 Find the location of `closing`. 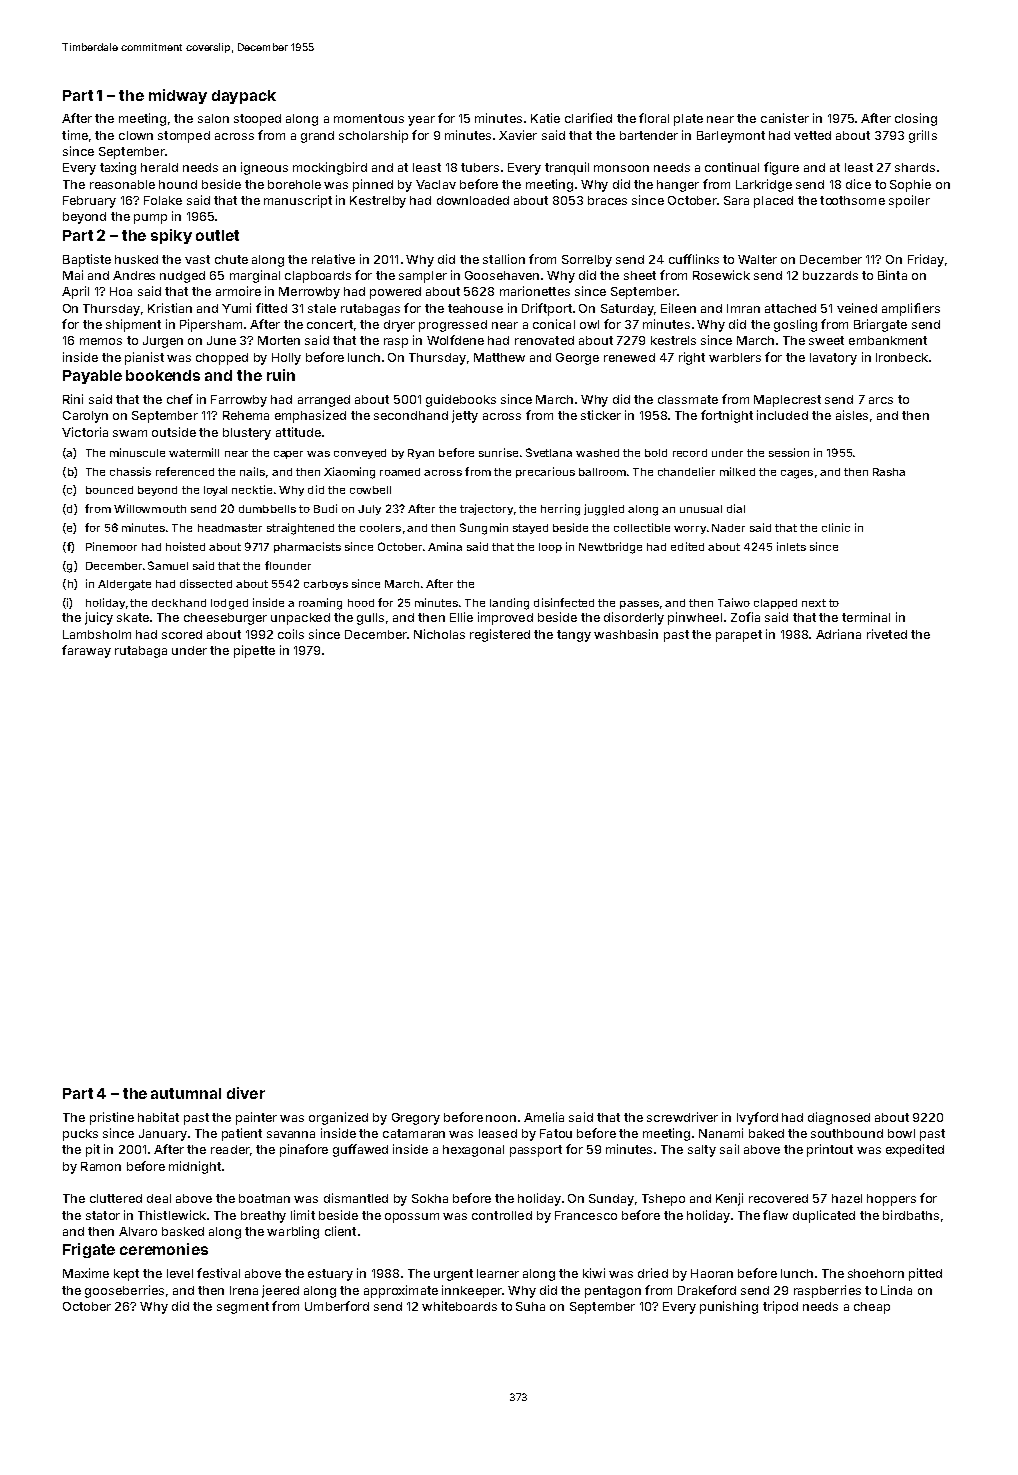

closing is located at coordinates (916, 119).
